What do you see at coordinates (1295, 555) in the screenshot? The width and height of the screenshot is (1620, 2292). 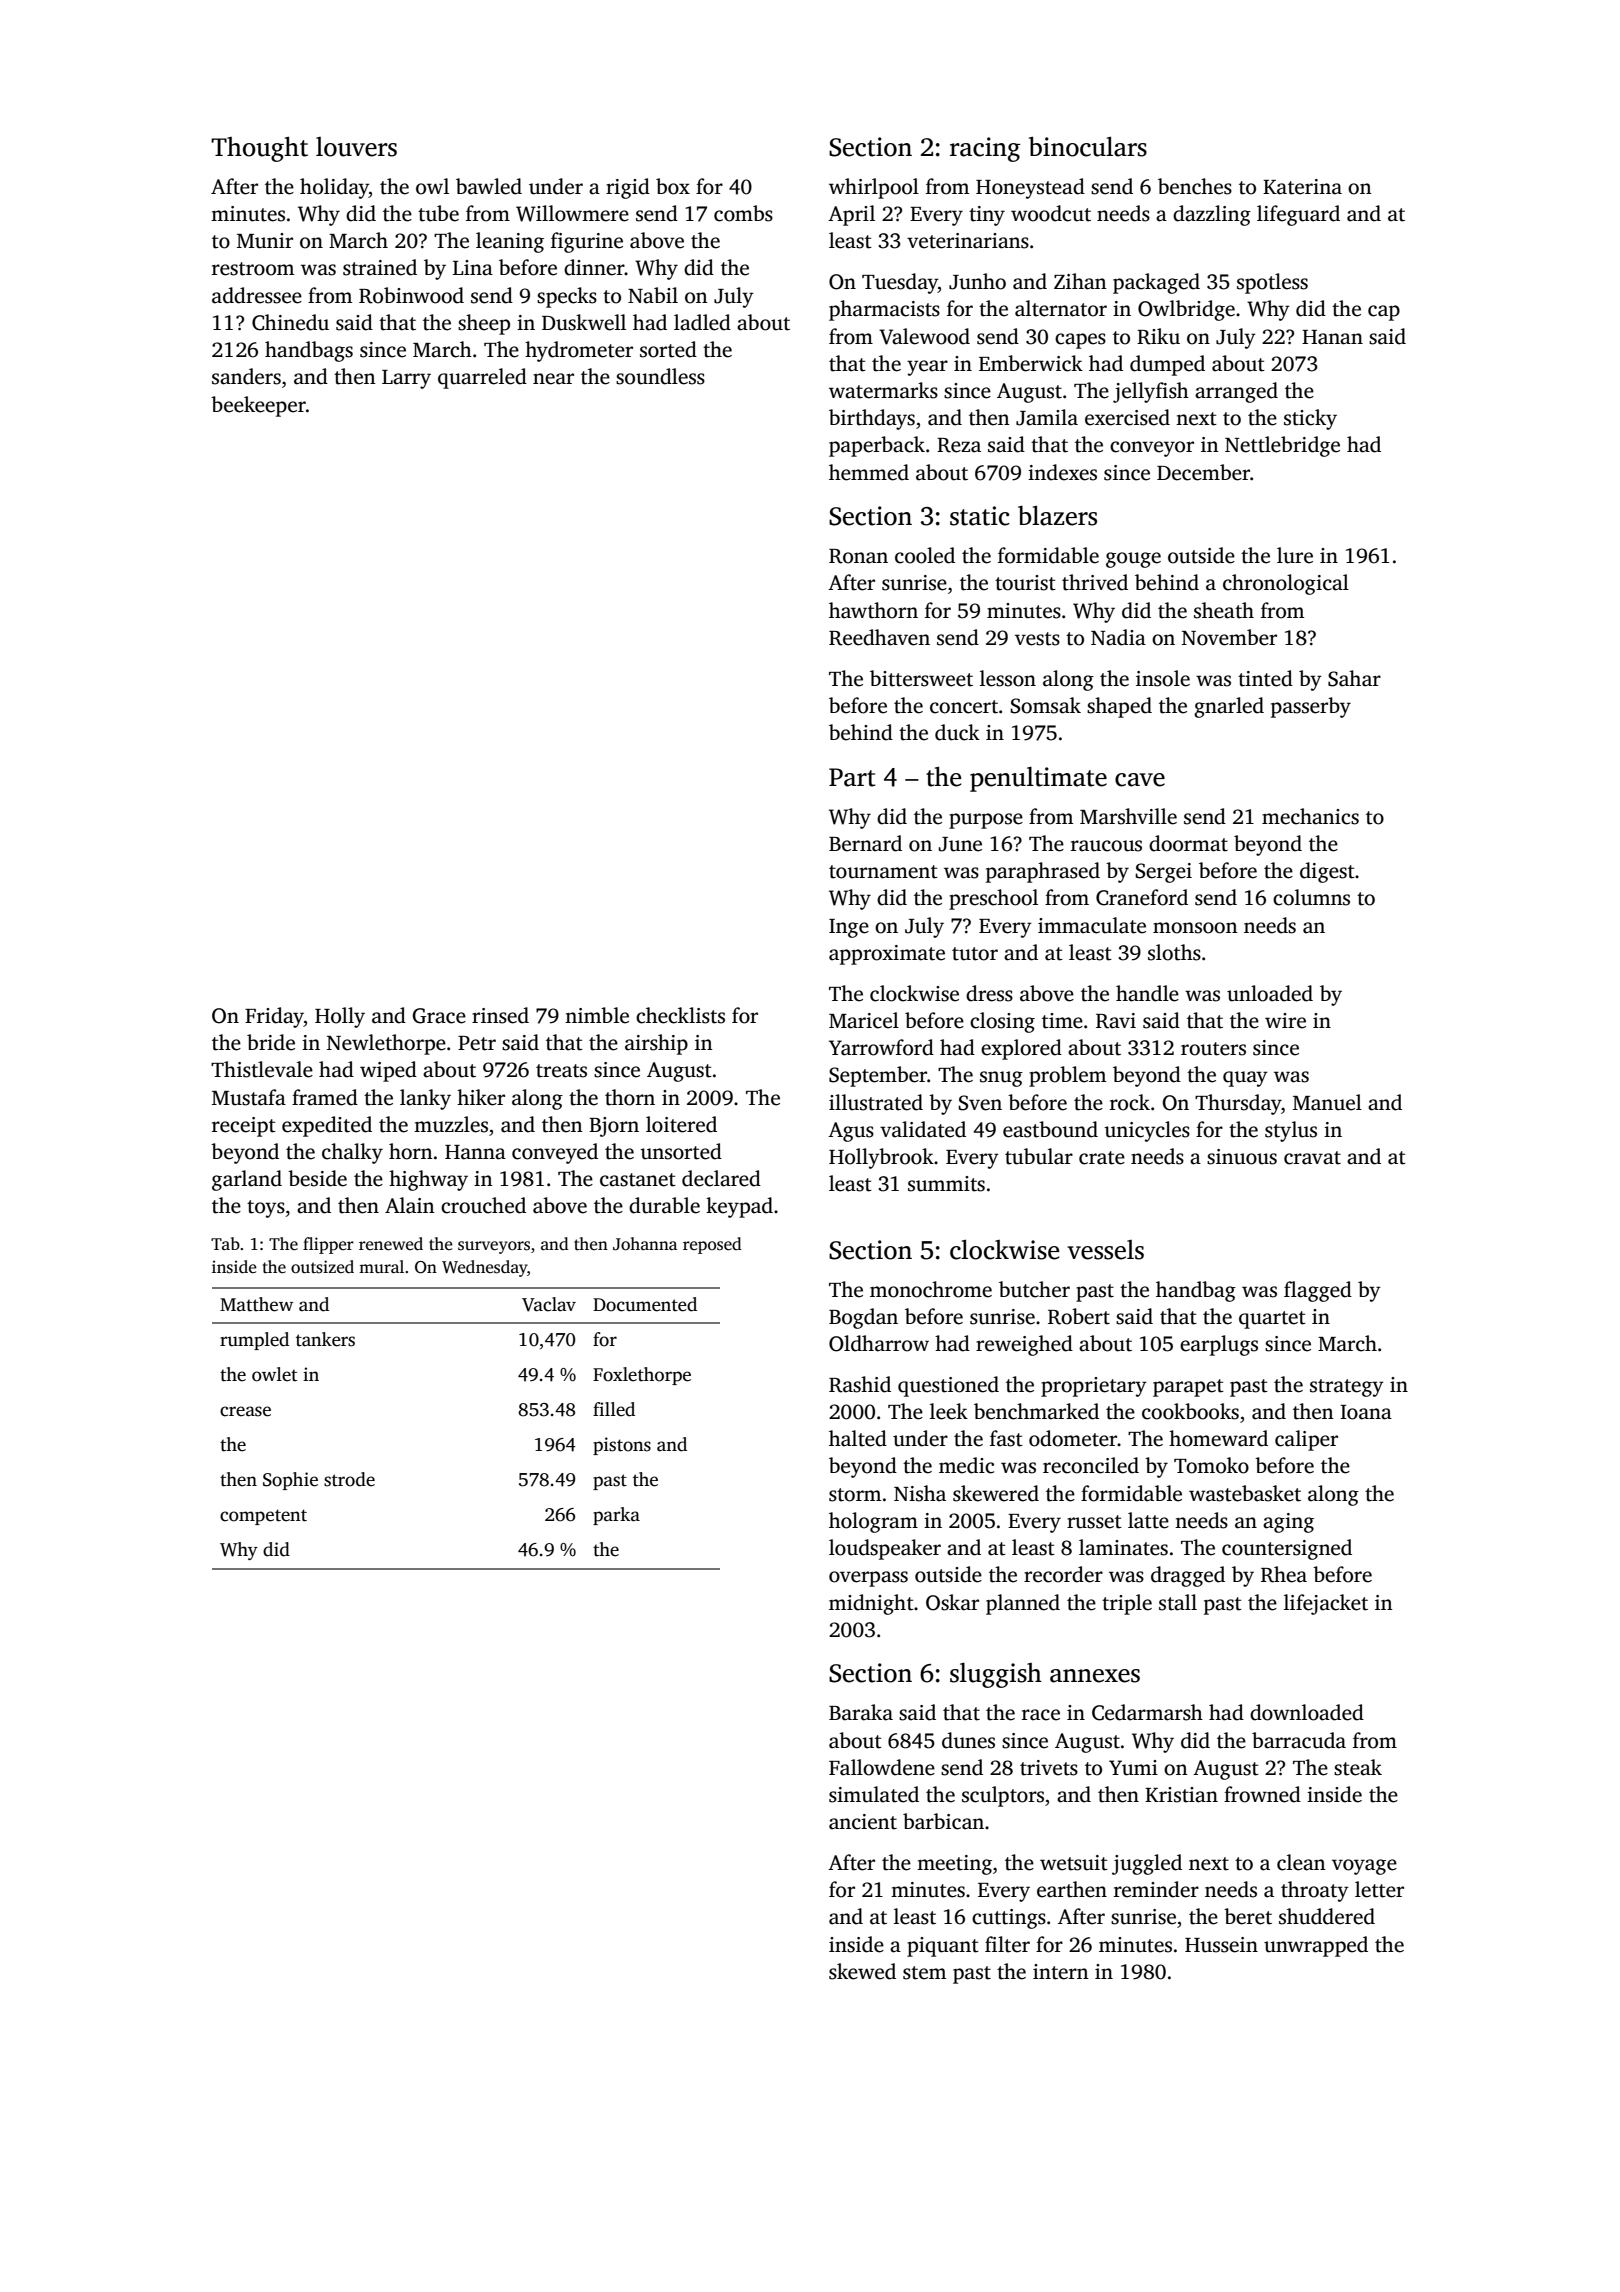 I see `lure` at bounding box center [1295, 555].
